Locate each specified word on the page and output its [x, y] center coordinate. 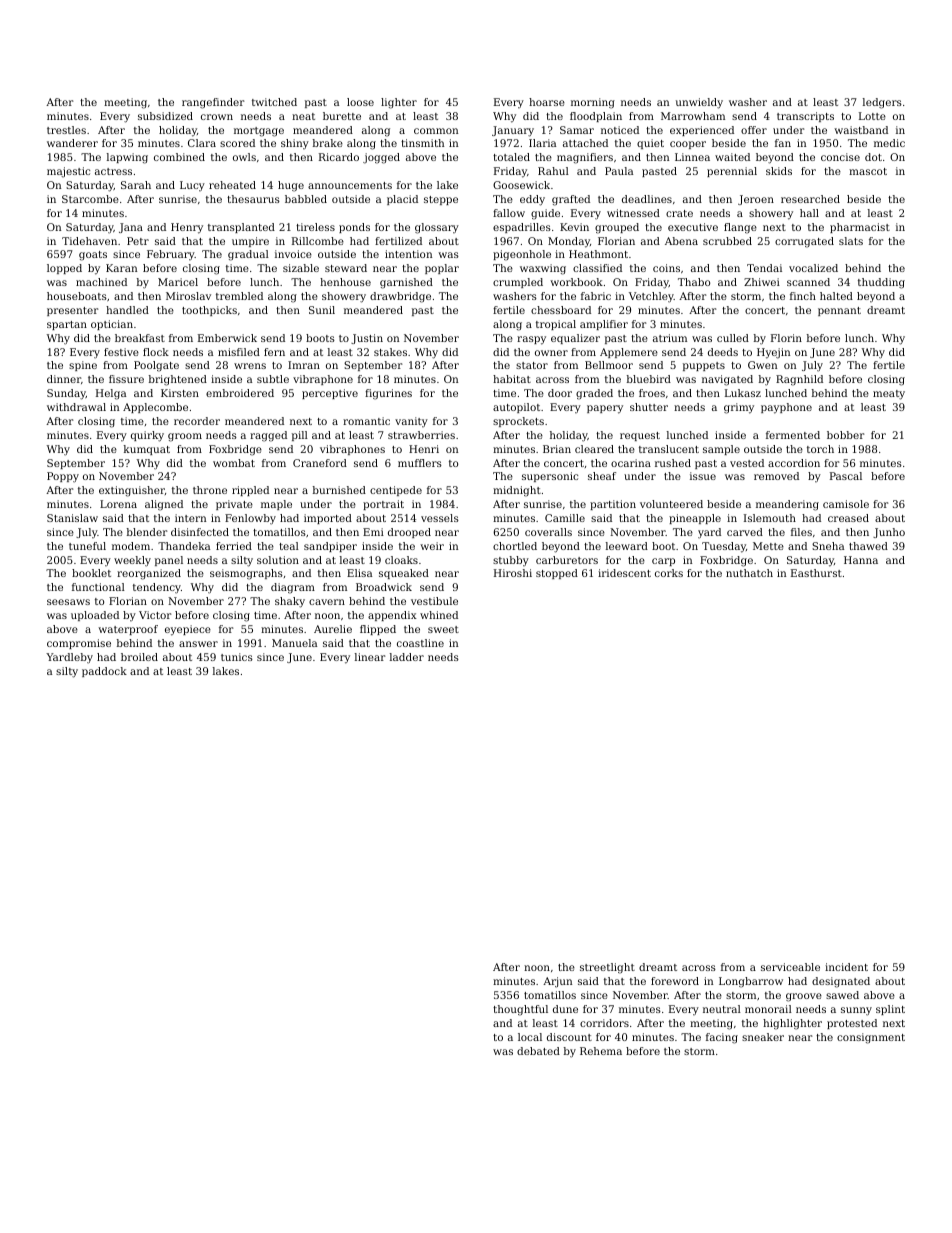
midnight [517, 491]
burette [342, 116]
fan [783, 143]
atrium [670, 338]
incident [846, 967]
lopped [64, 269]
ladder [407, 657]
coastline [420, 643]
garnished [406, 283]
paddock [104, 672]
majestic [68, 172]
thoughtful [520, 1010]
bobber [846, 435]
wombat [234, 463]
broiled [139, 657]
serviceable [790, 967]
